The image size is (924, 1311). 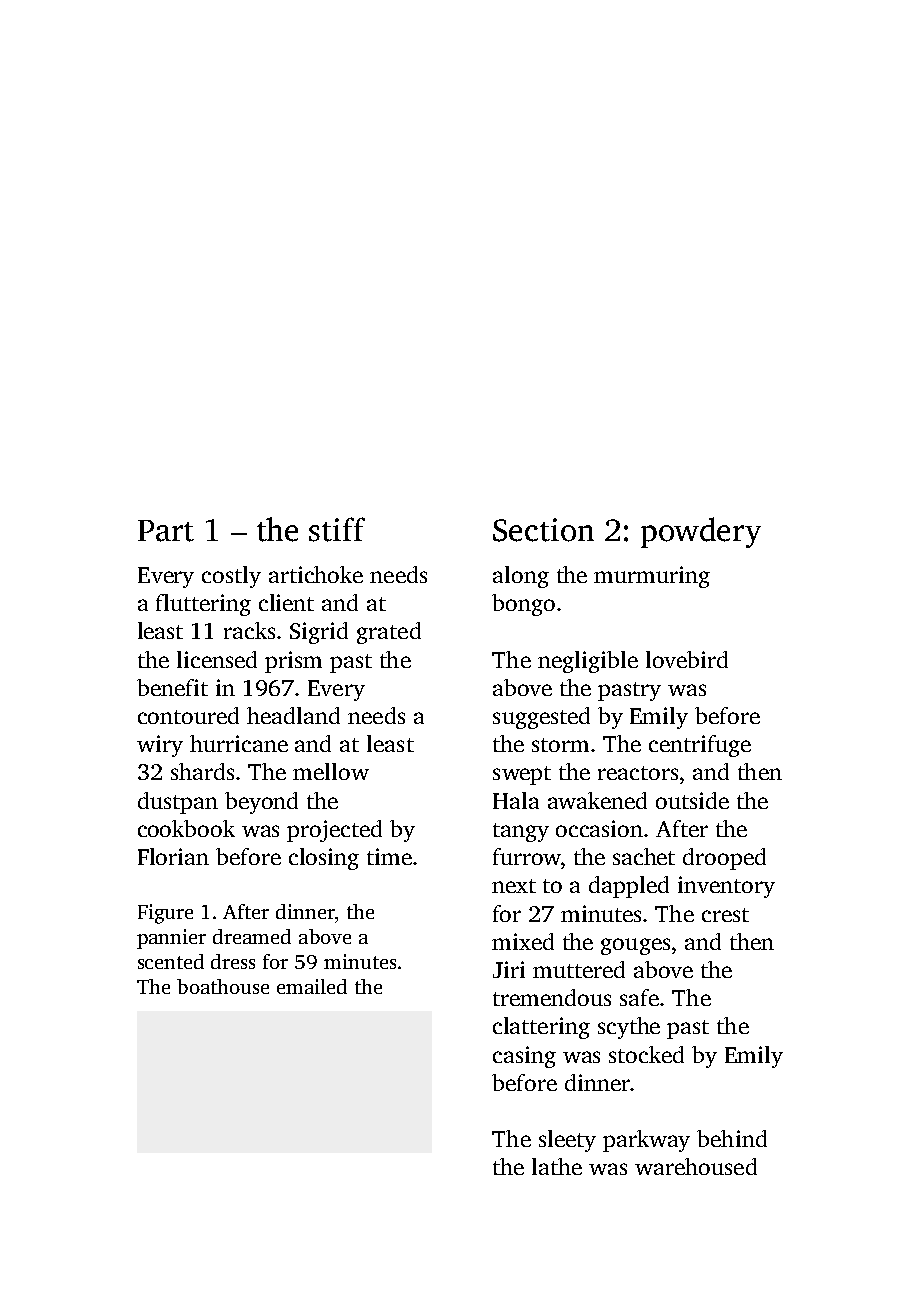 What do you see at coordinates (160, 746) in the image?
I see `wiry` at bounding box center [160, 746].
